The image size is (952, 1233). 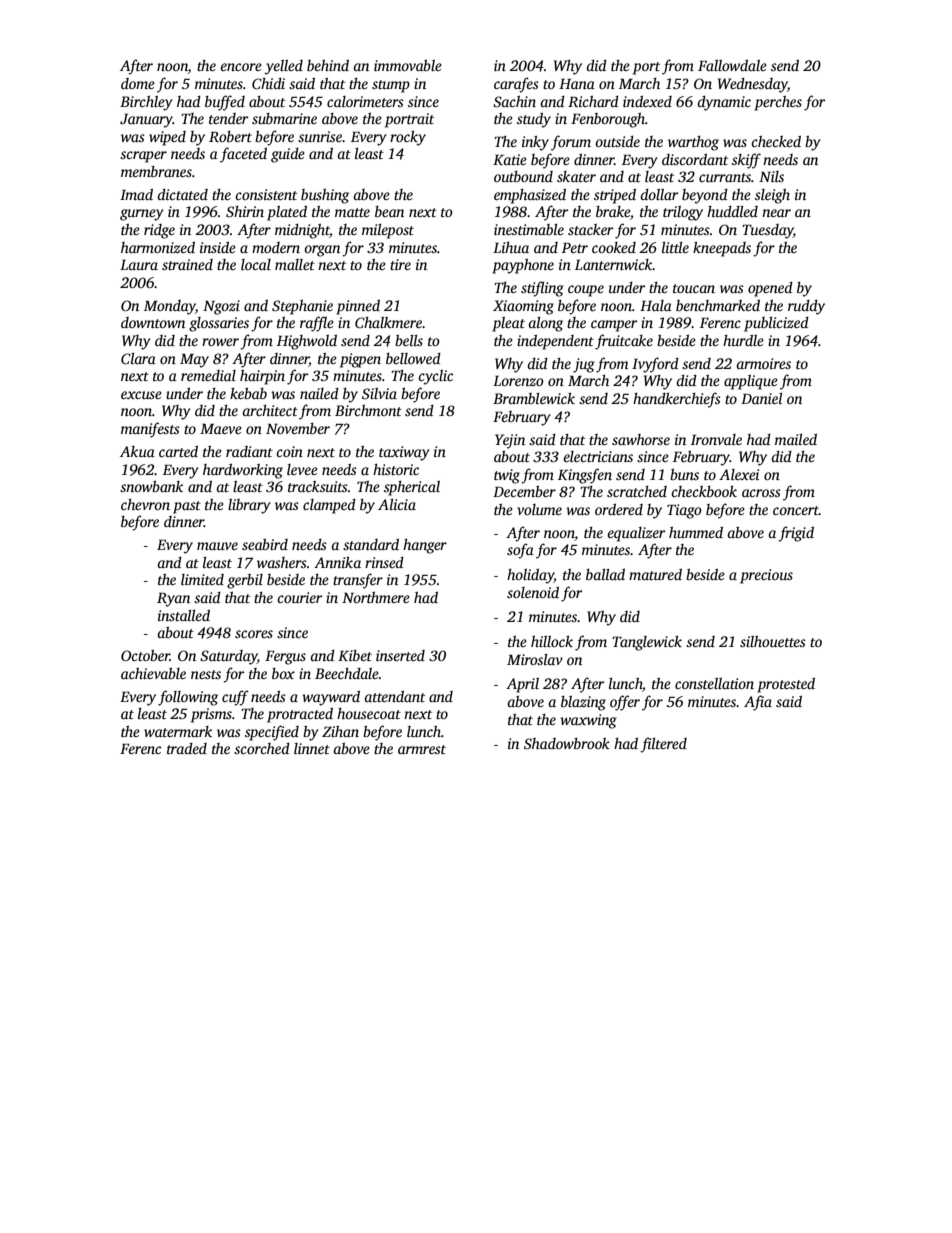 I want to click on remedial, so click(x=208, y=375).
